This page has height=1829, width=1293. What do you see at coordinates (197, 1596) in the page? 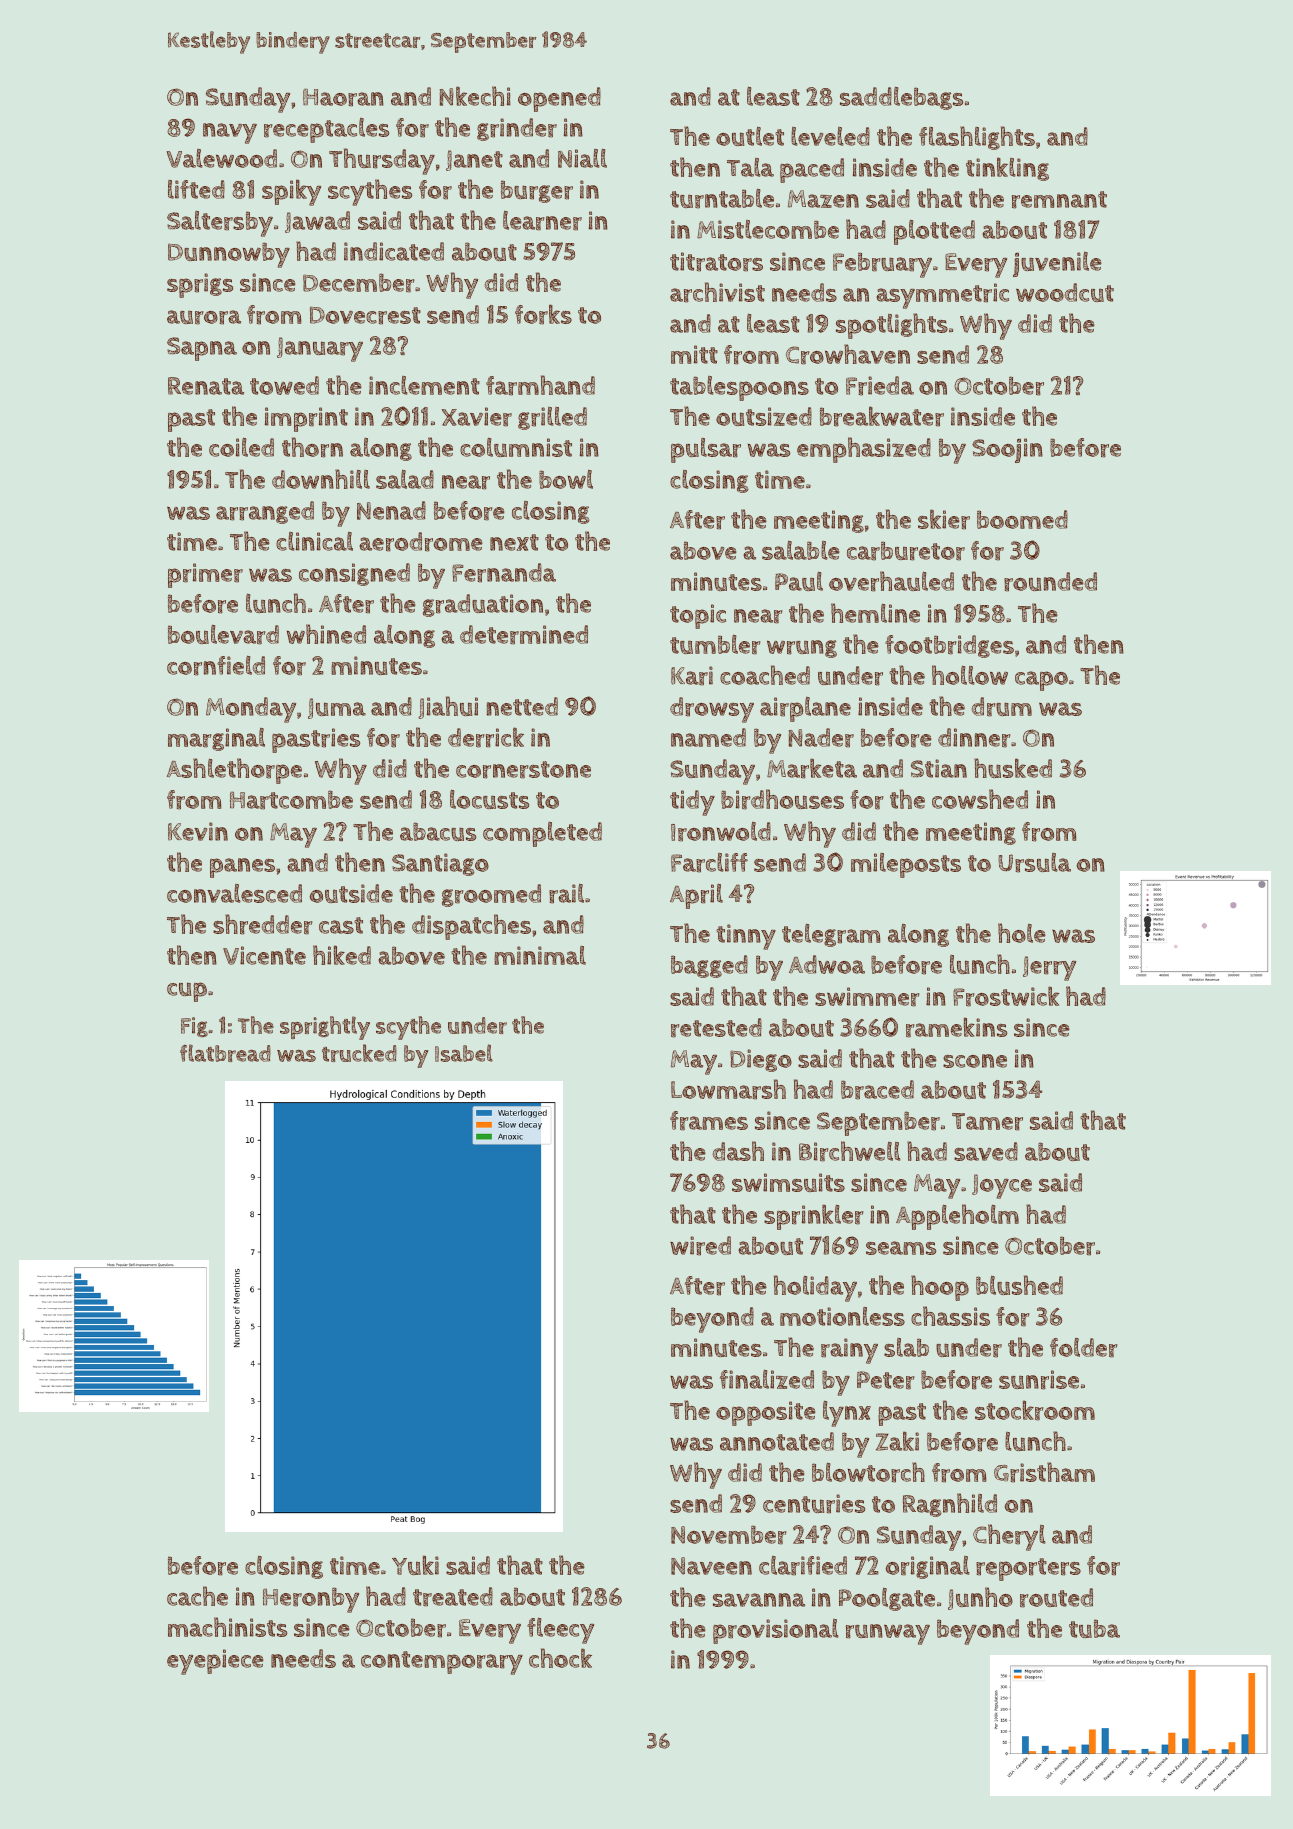
I see `cache` at bounding box center [197, 1596].
